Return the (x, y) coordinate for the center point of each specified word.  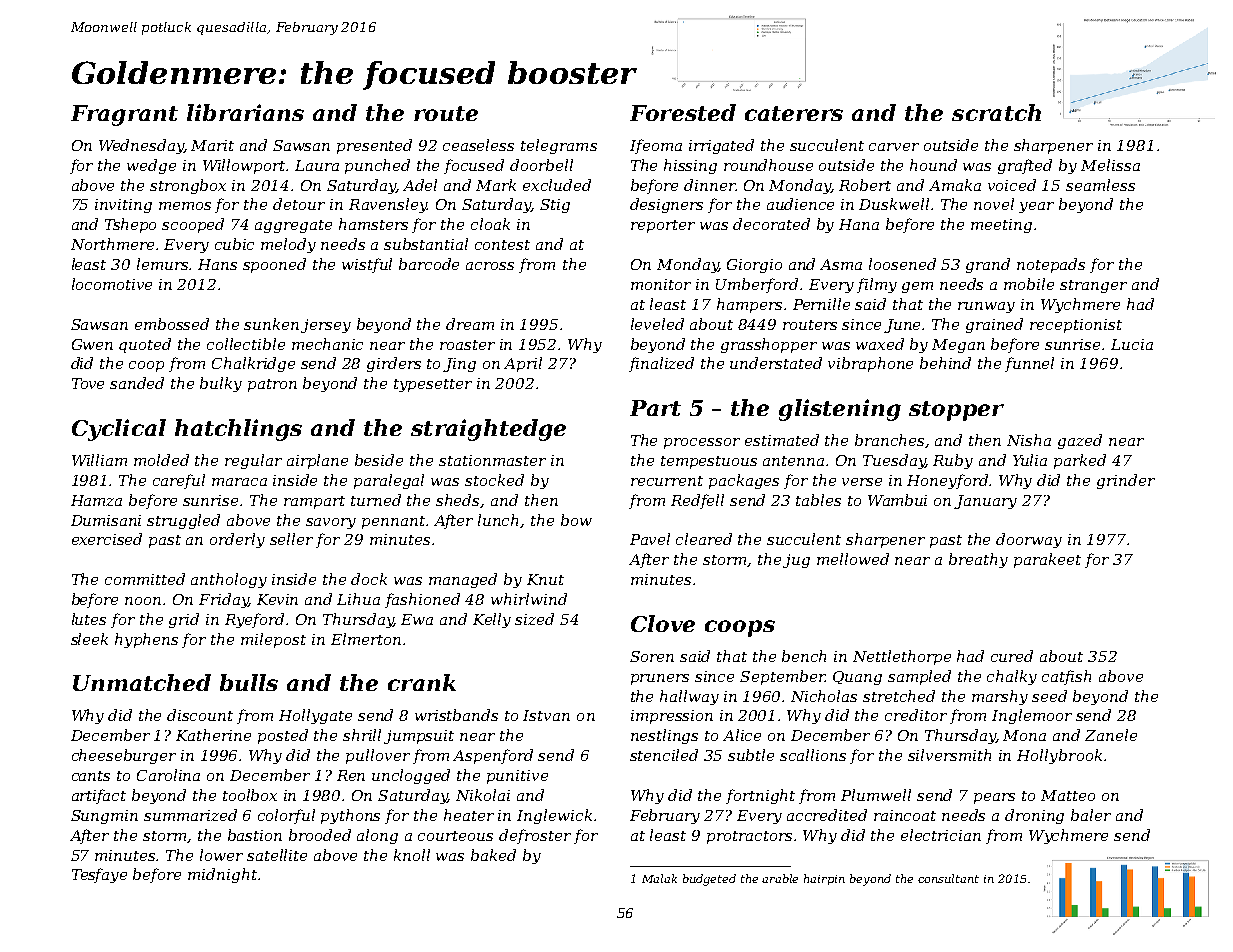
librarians (245, 112)
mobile (1029, 284)
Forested (683, 112)
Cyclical (119, 430)
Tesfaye (99, 875)
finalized (661, 364)
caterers (794, 113)
